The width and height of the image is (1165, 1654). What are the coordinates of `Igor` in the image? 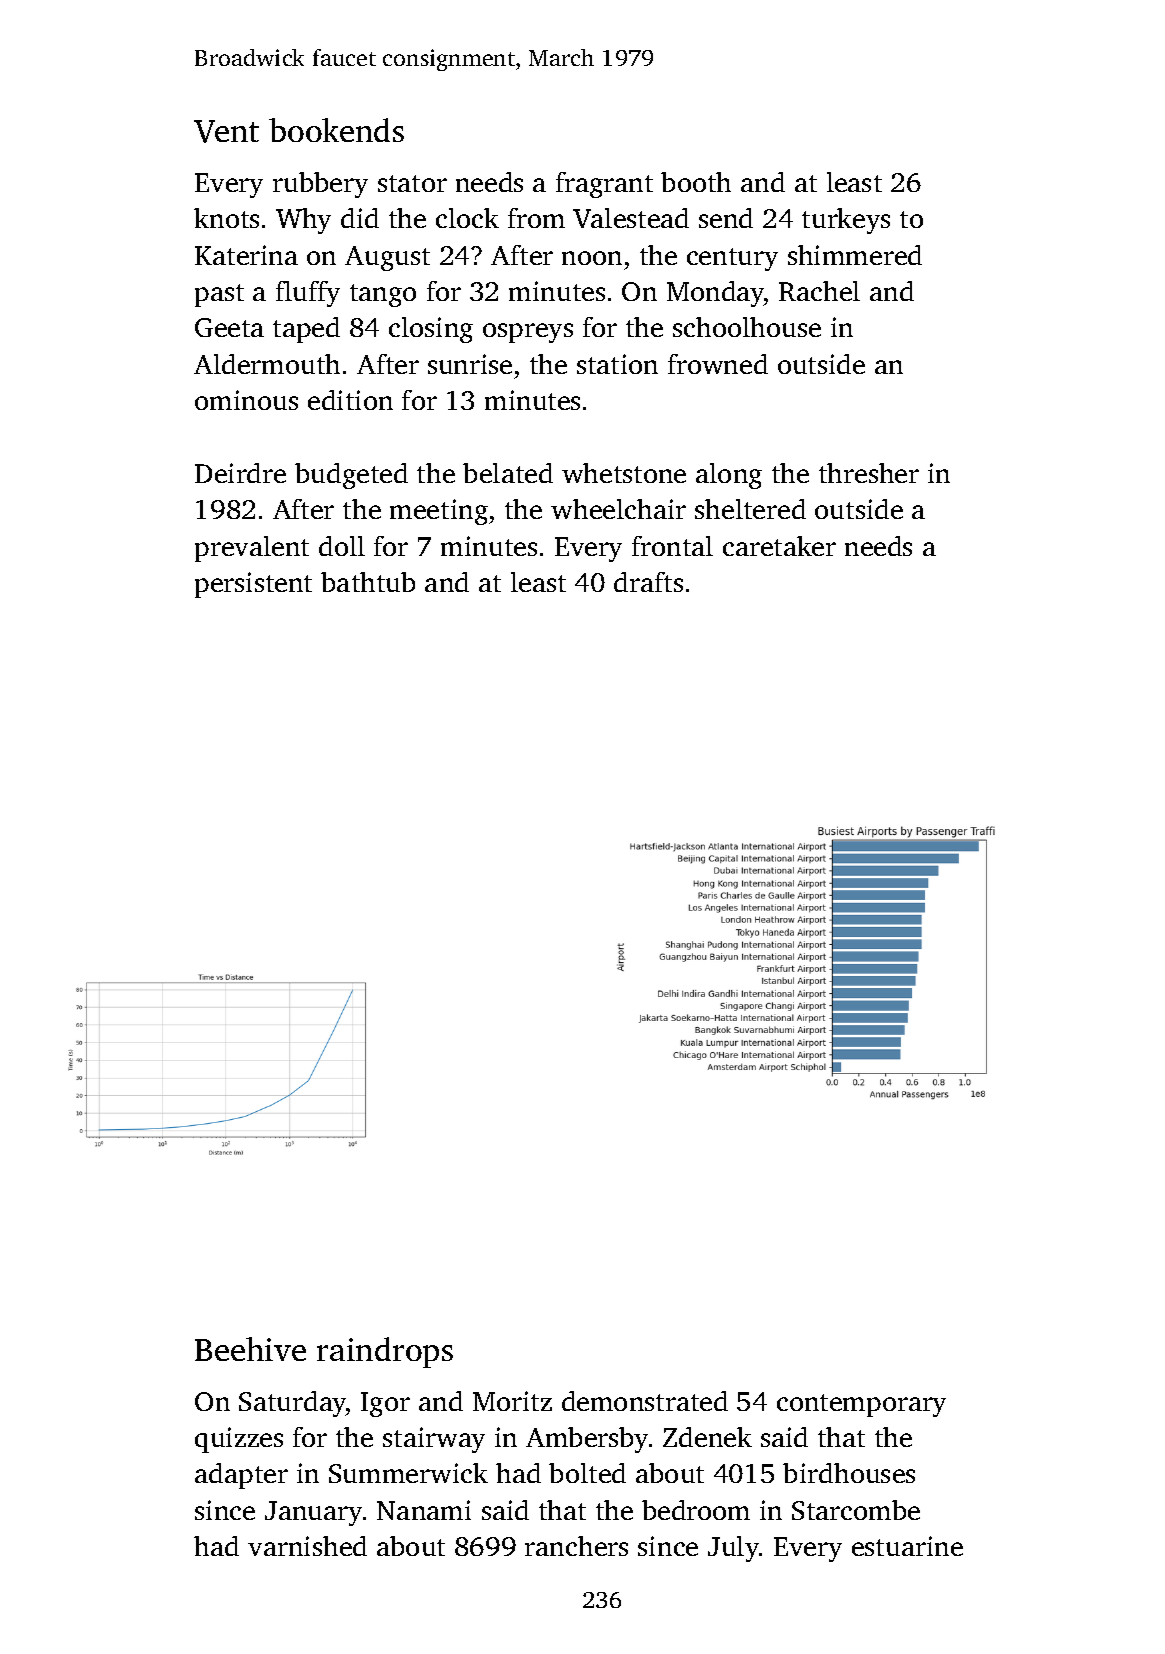 It's located at (385, 1404).
